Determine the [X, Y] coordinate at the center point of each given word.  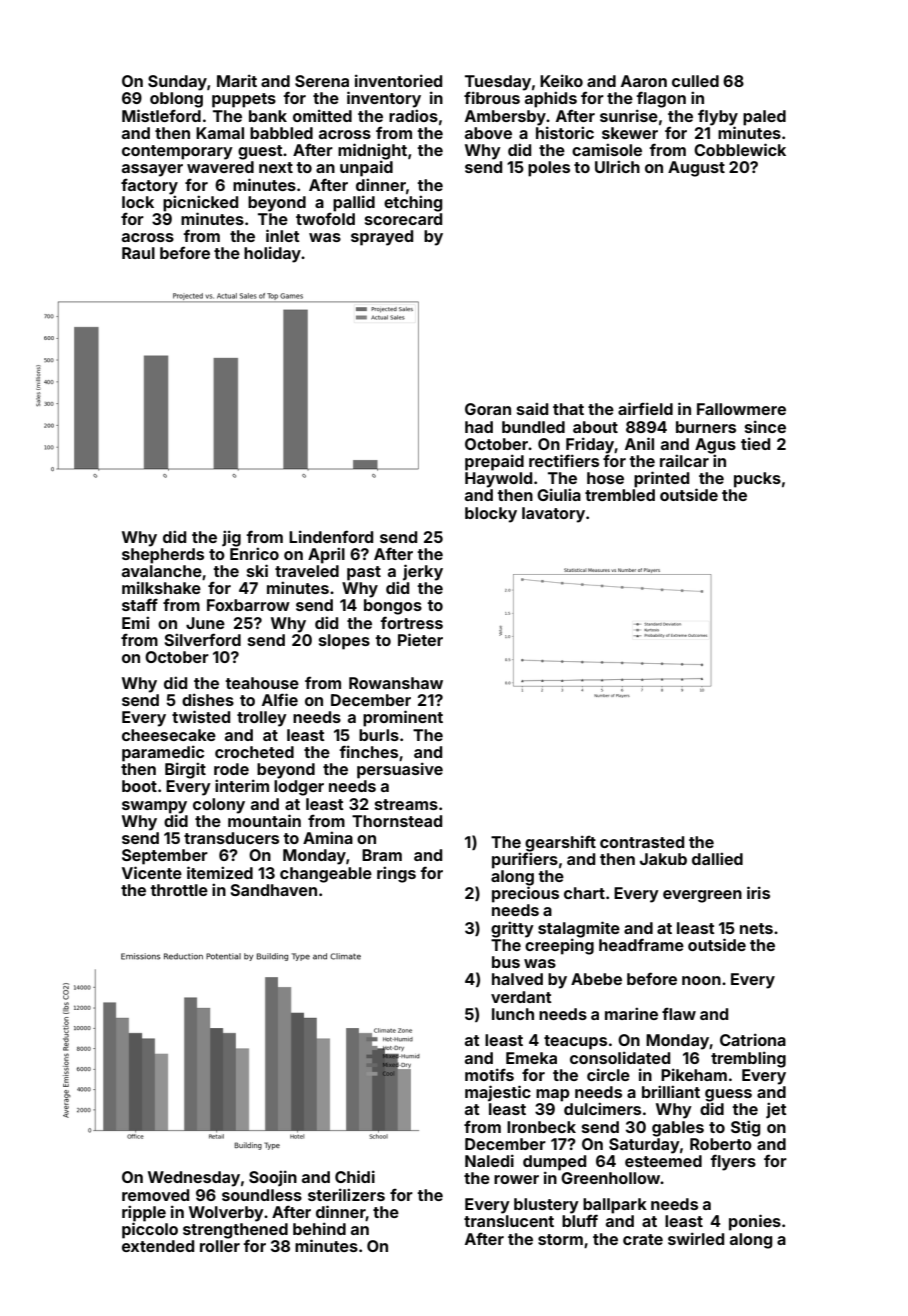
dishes [208, 699]
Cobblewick [740, 149]
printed [661, 479]
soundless [262, 1195]
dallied [717, 858]
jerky [423, 572]
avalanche [162, 571]
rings [396, 874]
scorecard [403, 219]
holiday [272, 254]
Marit [237, 80]
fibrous [492, 97]
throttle [179, 890]
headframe [641, 944]
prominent [403, 718]
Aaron [644, 81]
